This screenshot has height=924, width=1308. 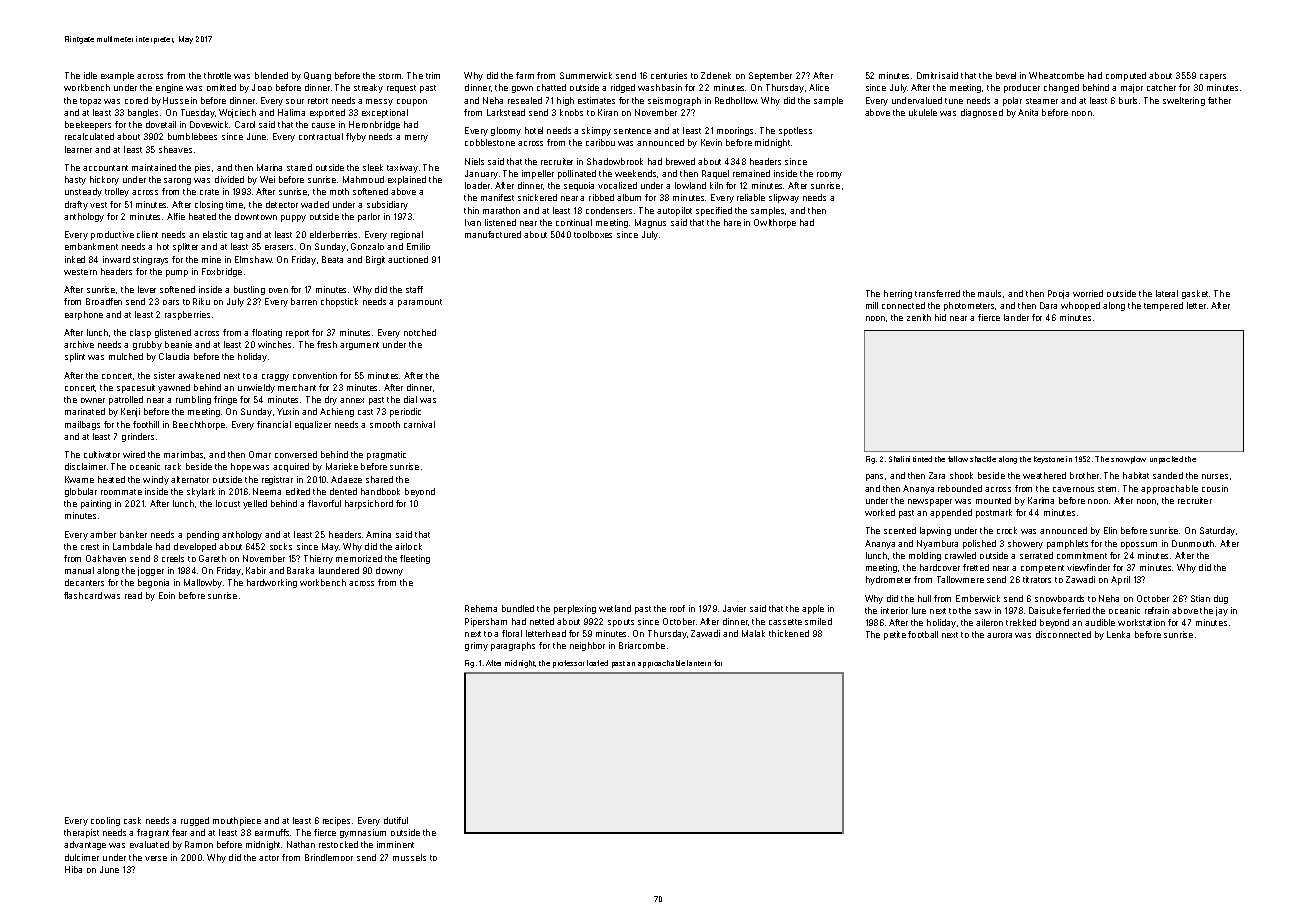 What do you see at coordinates (75, 357) in the screenshot?
I see `splint` at bounding box center [75, 357].
